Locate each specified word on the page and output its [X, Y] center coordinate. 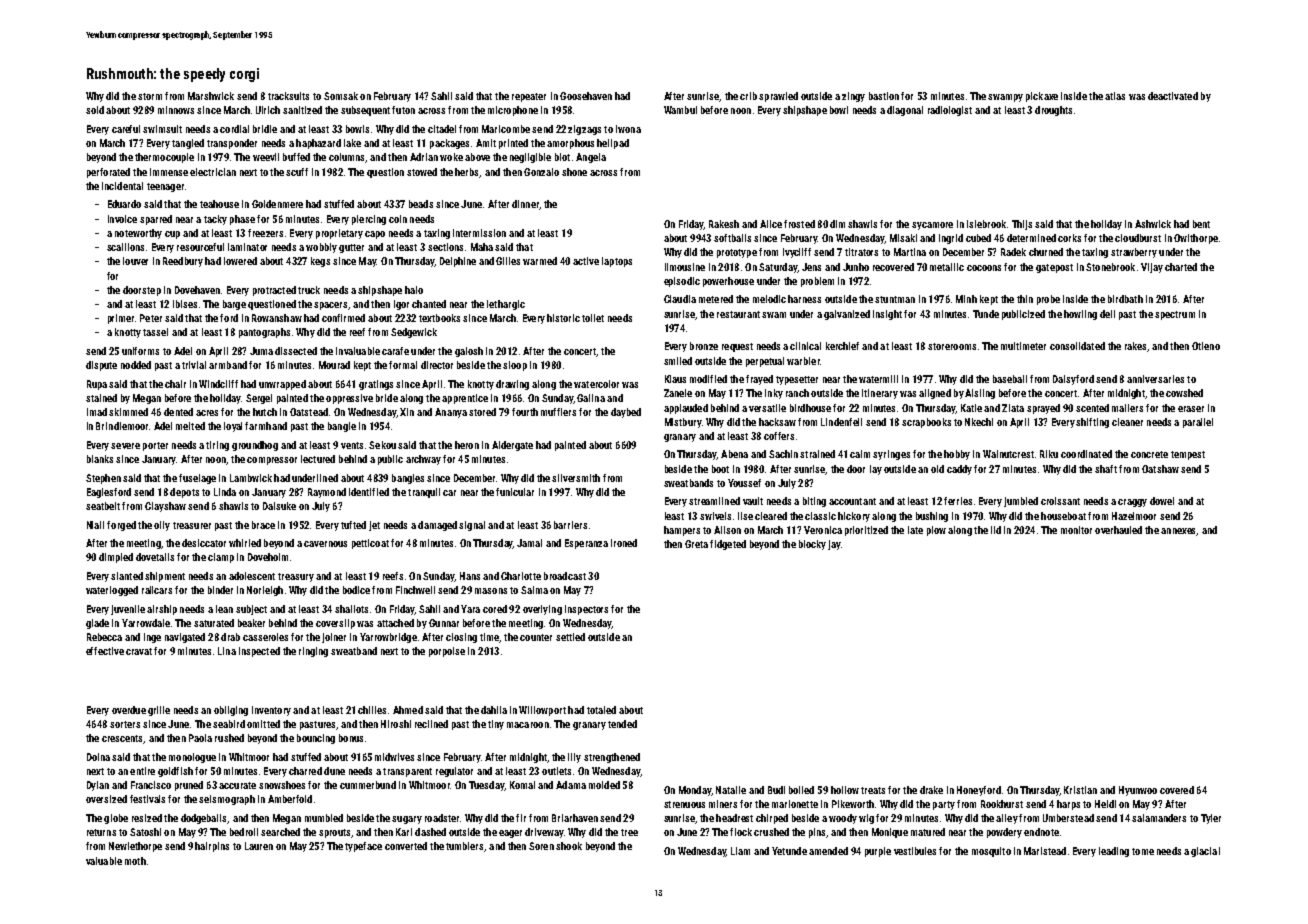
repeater [529, 97]
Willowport [542, 711]
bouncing [316, 739]
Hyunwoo [1138, 791]
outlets [556, 771]
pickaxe [1042, 97]
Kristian [1080, 790]
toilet [593, 318]
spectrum [1175, 315]
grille [159, 711]
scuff [297, 172]
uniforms [140, 351]
